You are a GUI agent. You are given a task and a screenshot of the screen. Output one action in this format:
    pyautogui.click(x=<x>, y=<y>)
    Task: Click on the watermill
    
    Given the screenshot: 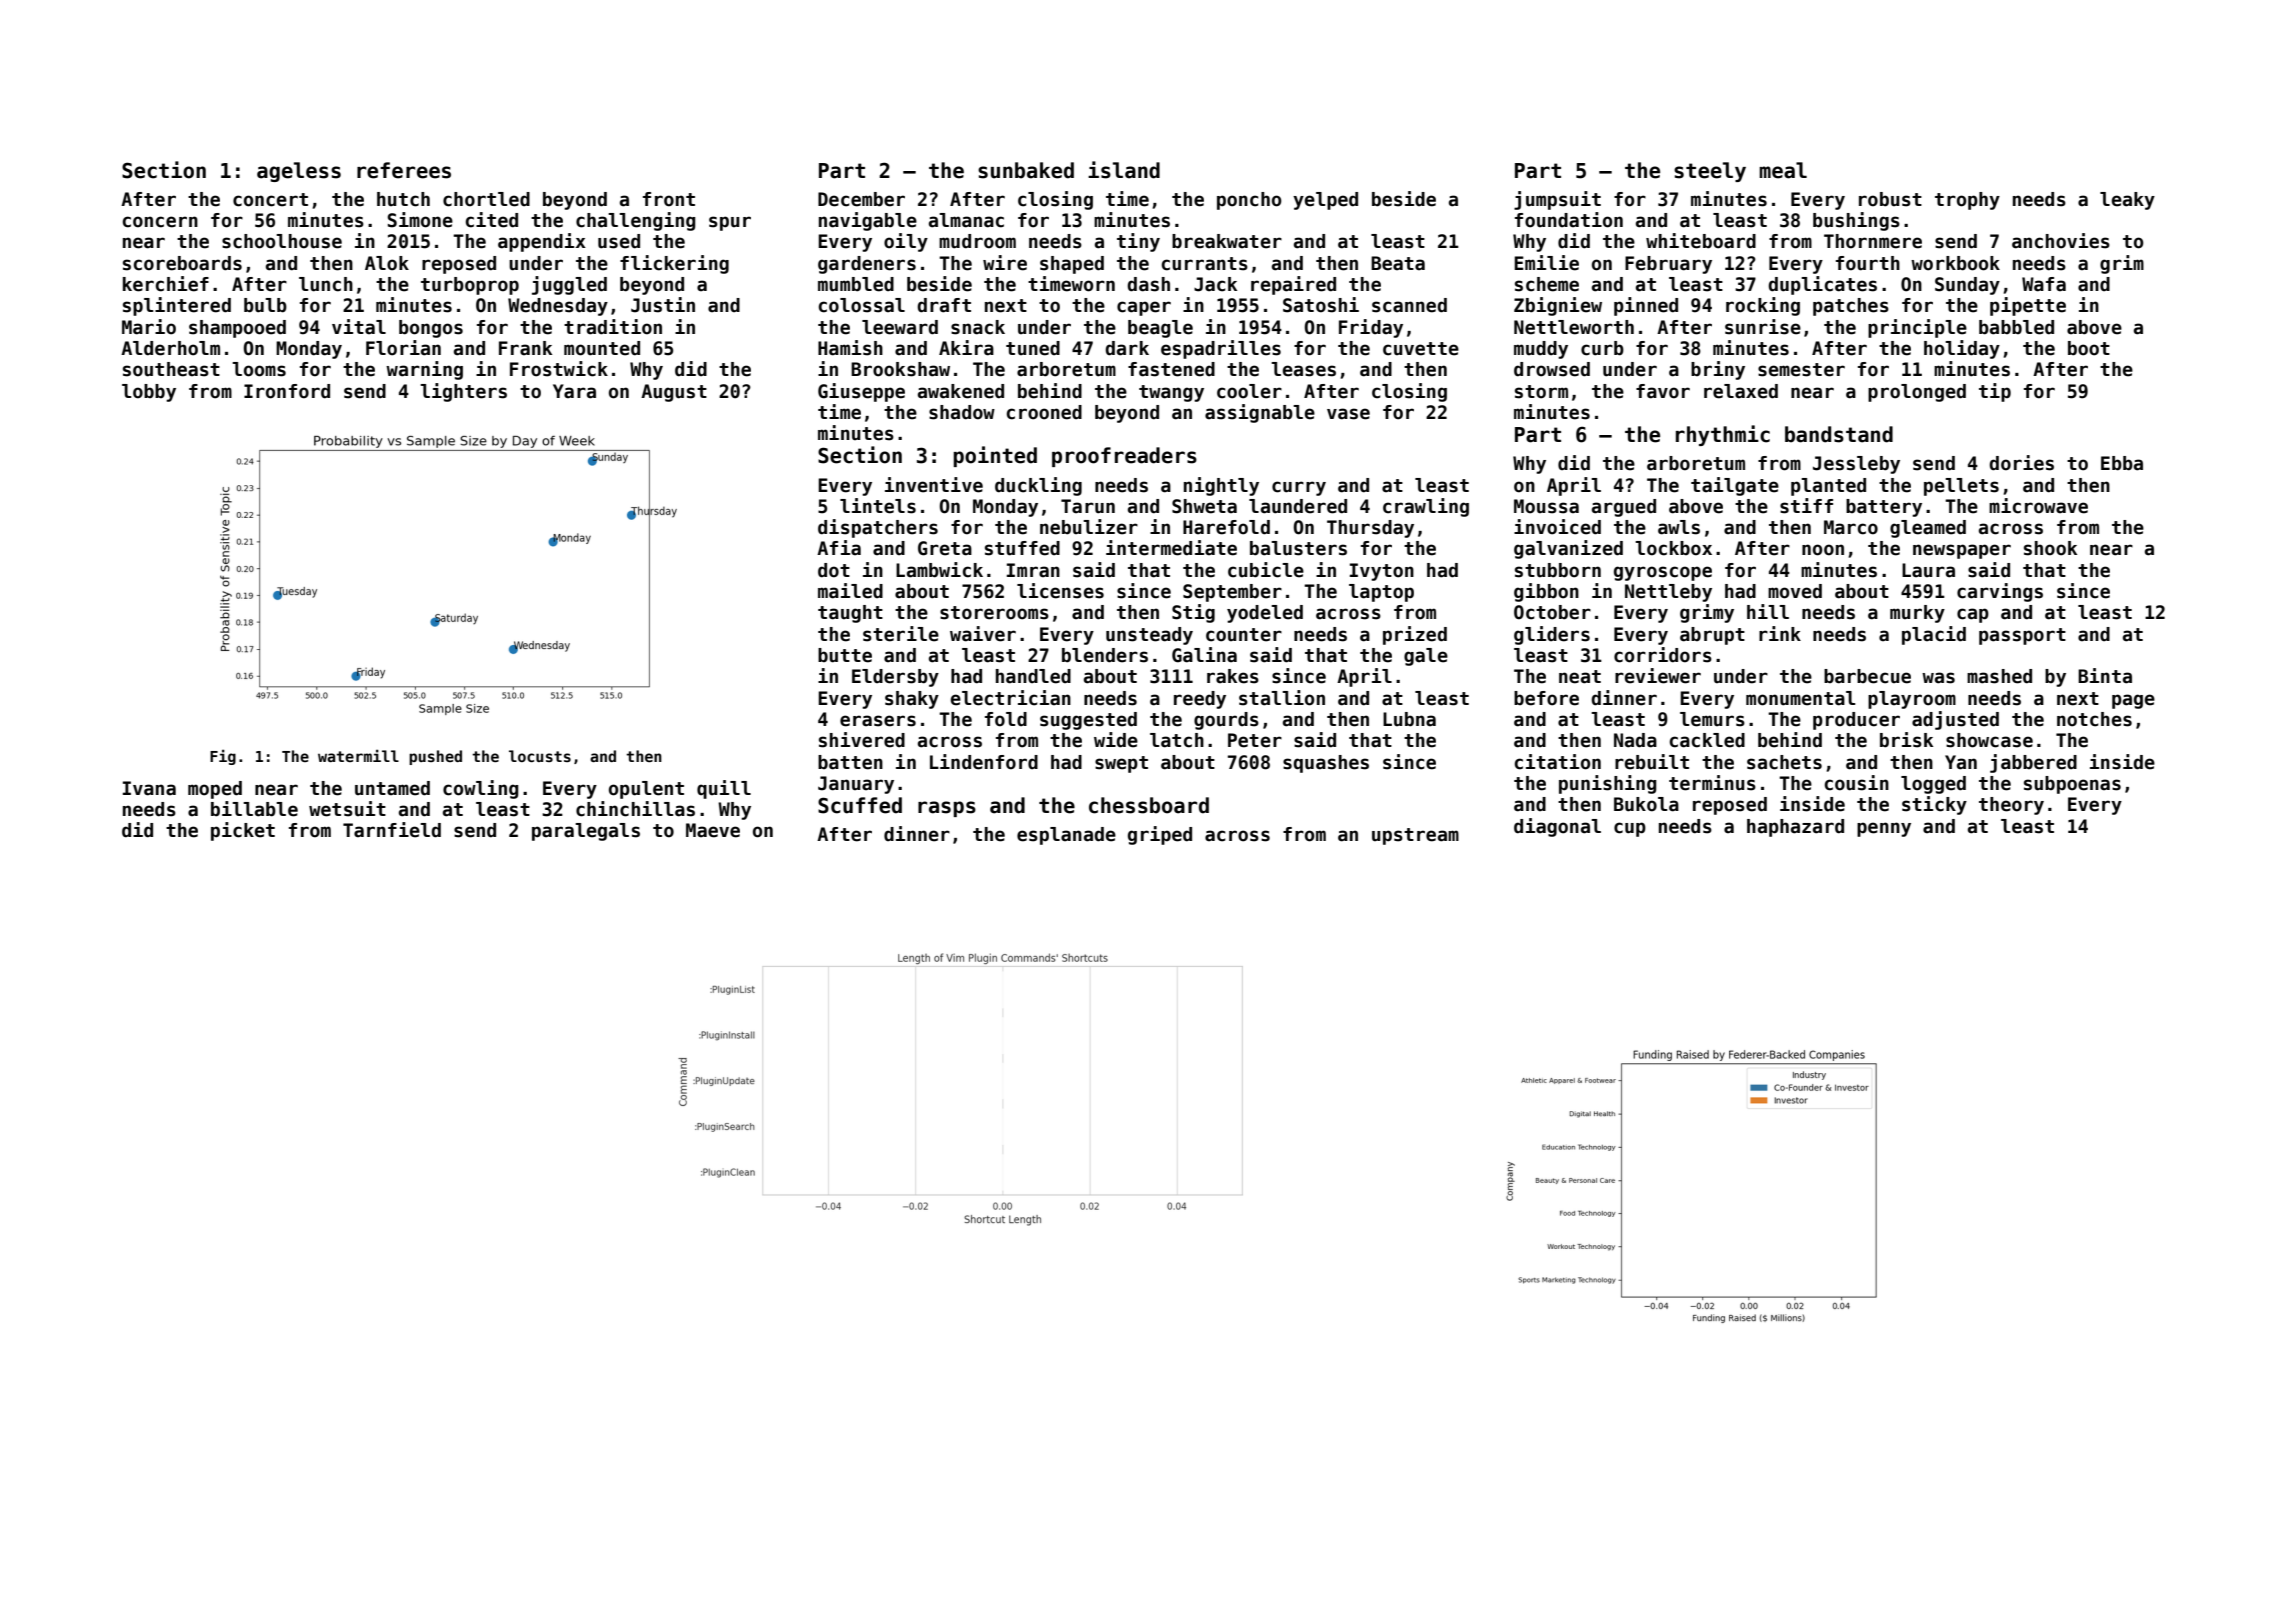 What is the action you would take?
    pyautogui.click(x=358, y=755)
